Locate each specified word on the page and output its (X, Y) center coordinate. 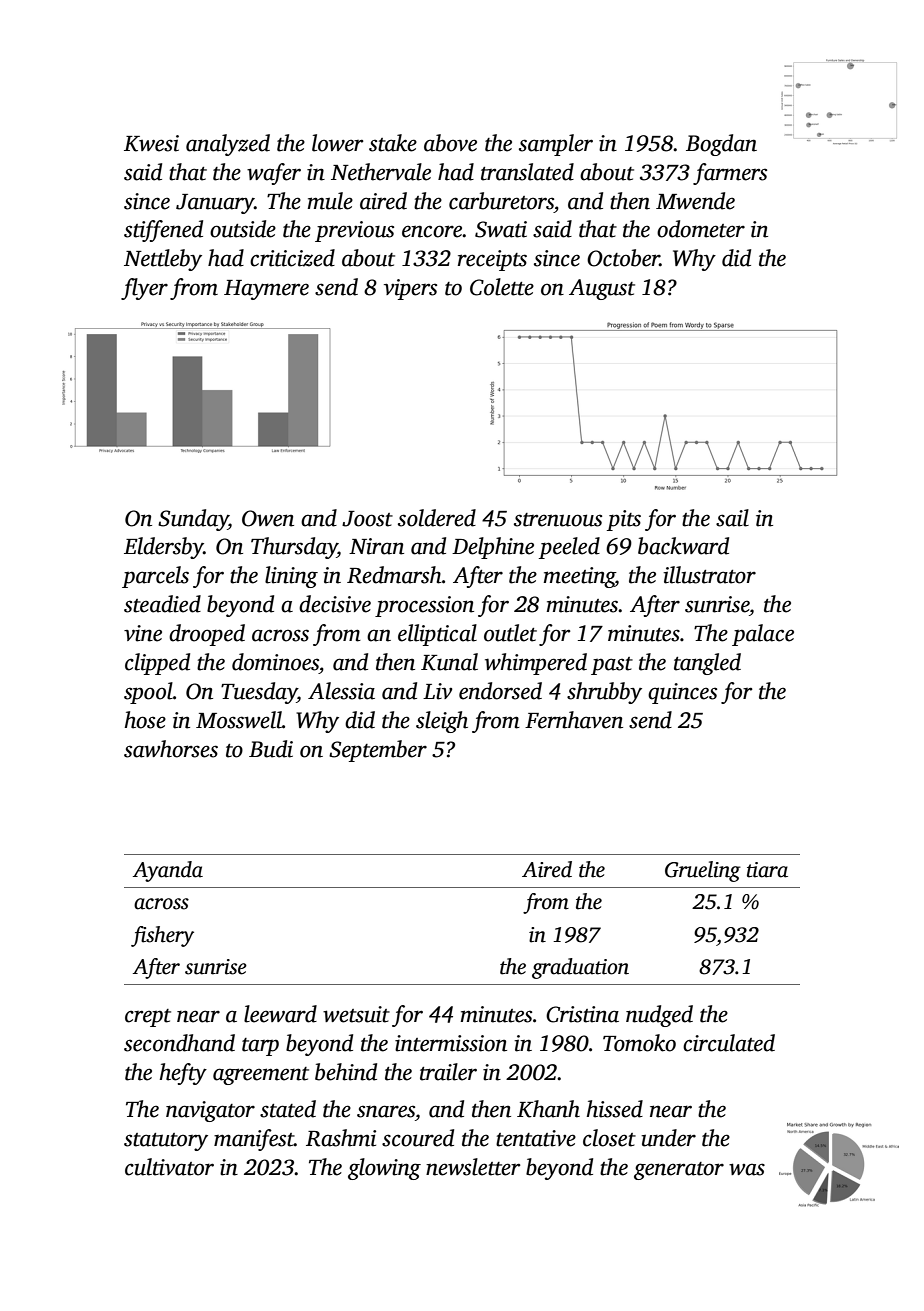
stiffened (163, 231)
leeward (280, 1014)
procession (424, 606)
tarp (260, 1047)
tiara (767, 870)
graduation (580, 968)
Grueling (703, 871)
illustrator (709, 575)
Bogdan (721, 145)
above (450, 143)
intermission (451, 1043)
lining (291, 577)
